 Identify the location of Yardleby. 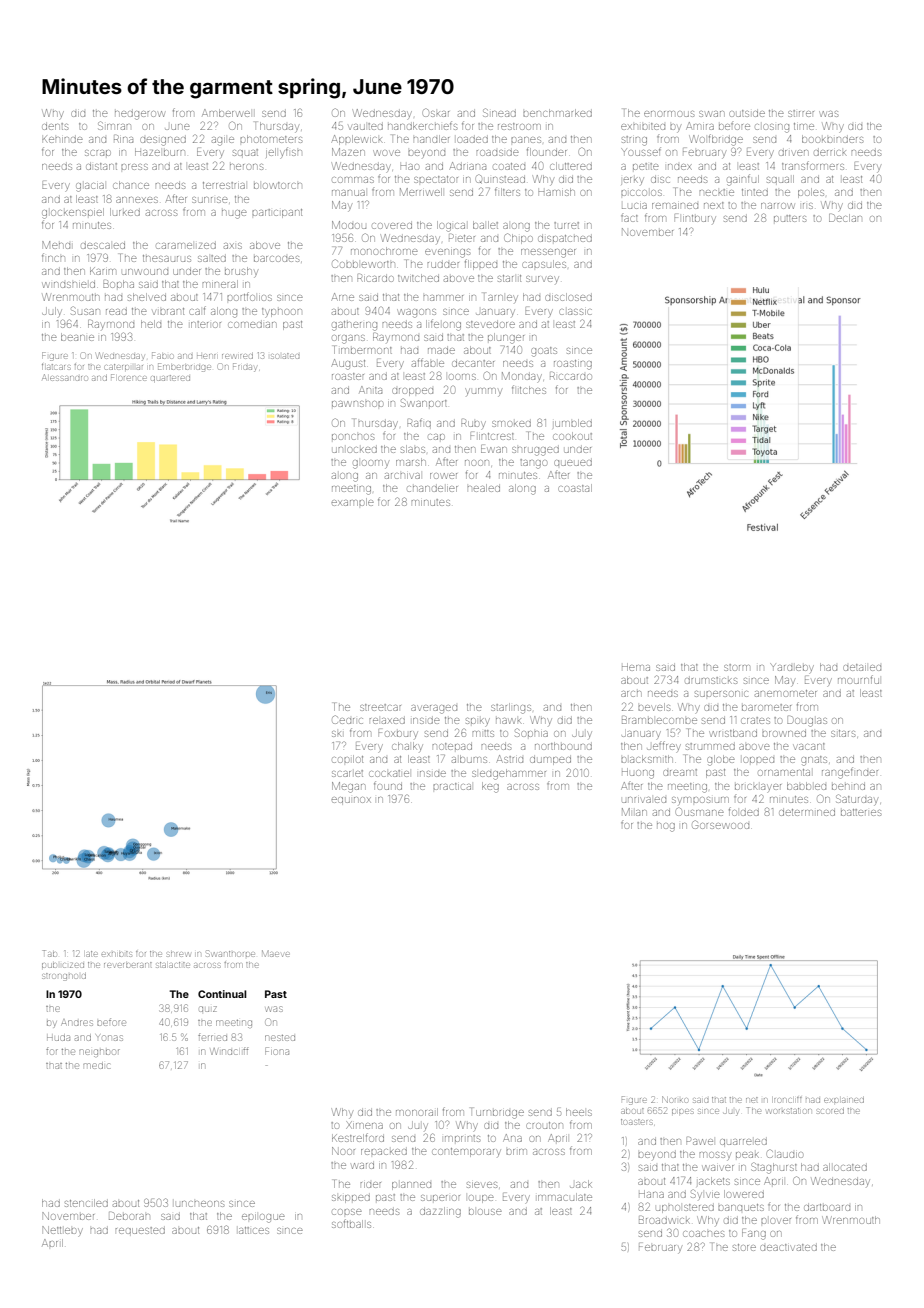
(792, 668).
